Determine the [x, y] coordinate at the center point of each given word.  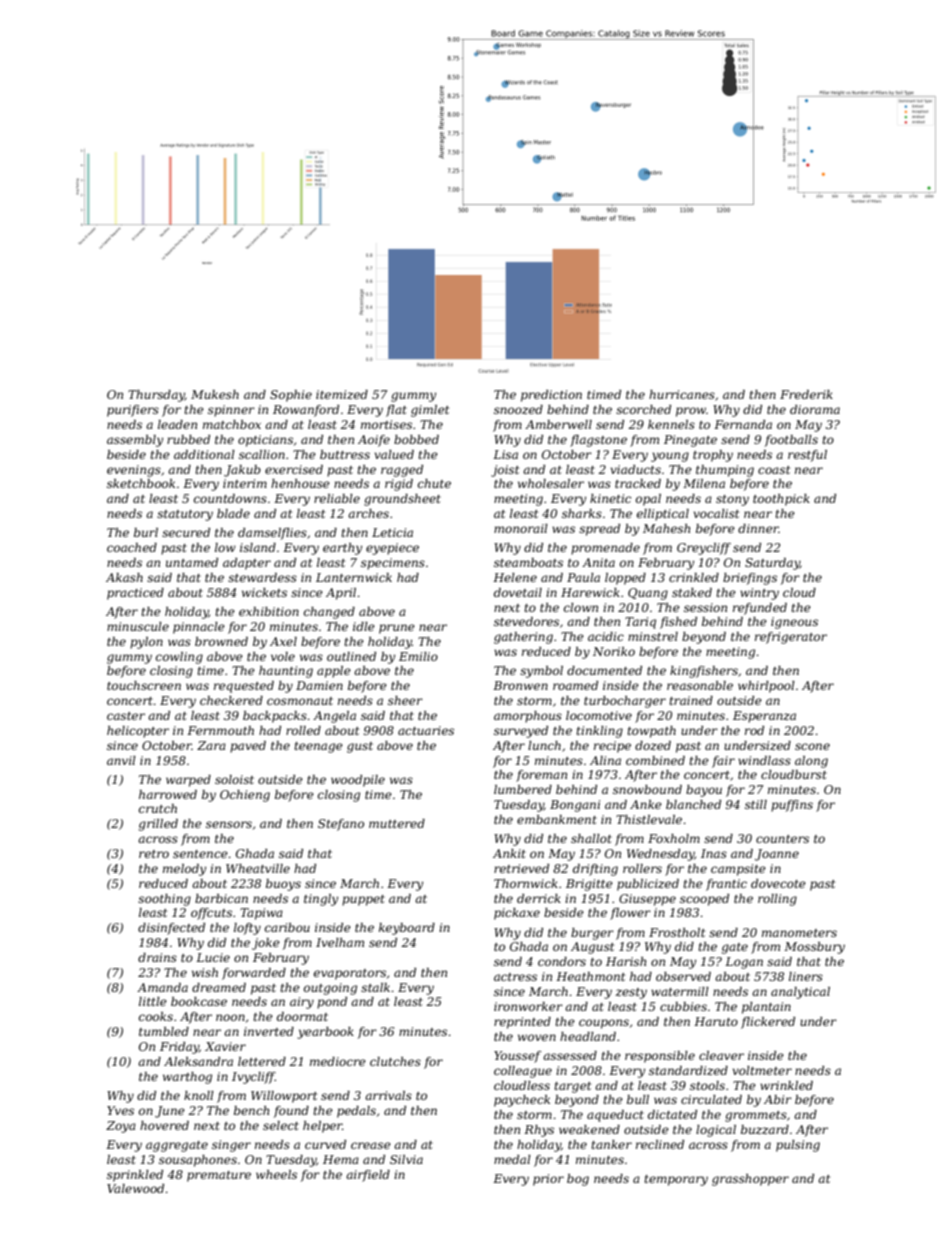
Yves [120, 1110]
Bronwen [520, 685]
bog [578, 1180]
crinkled [694, 577]
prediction [551, 396]
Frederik [806, 394]
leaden [177, 424]
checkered [231, 700]
